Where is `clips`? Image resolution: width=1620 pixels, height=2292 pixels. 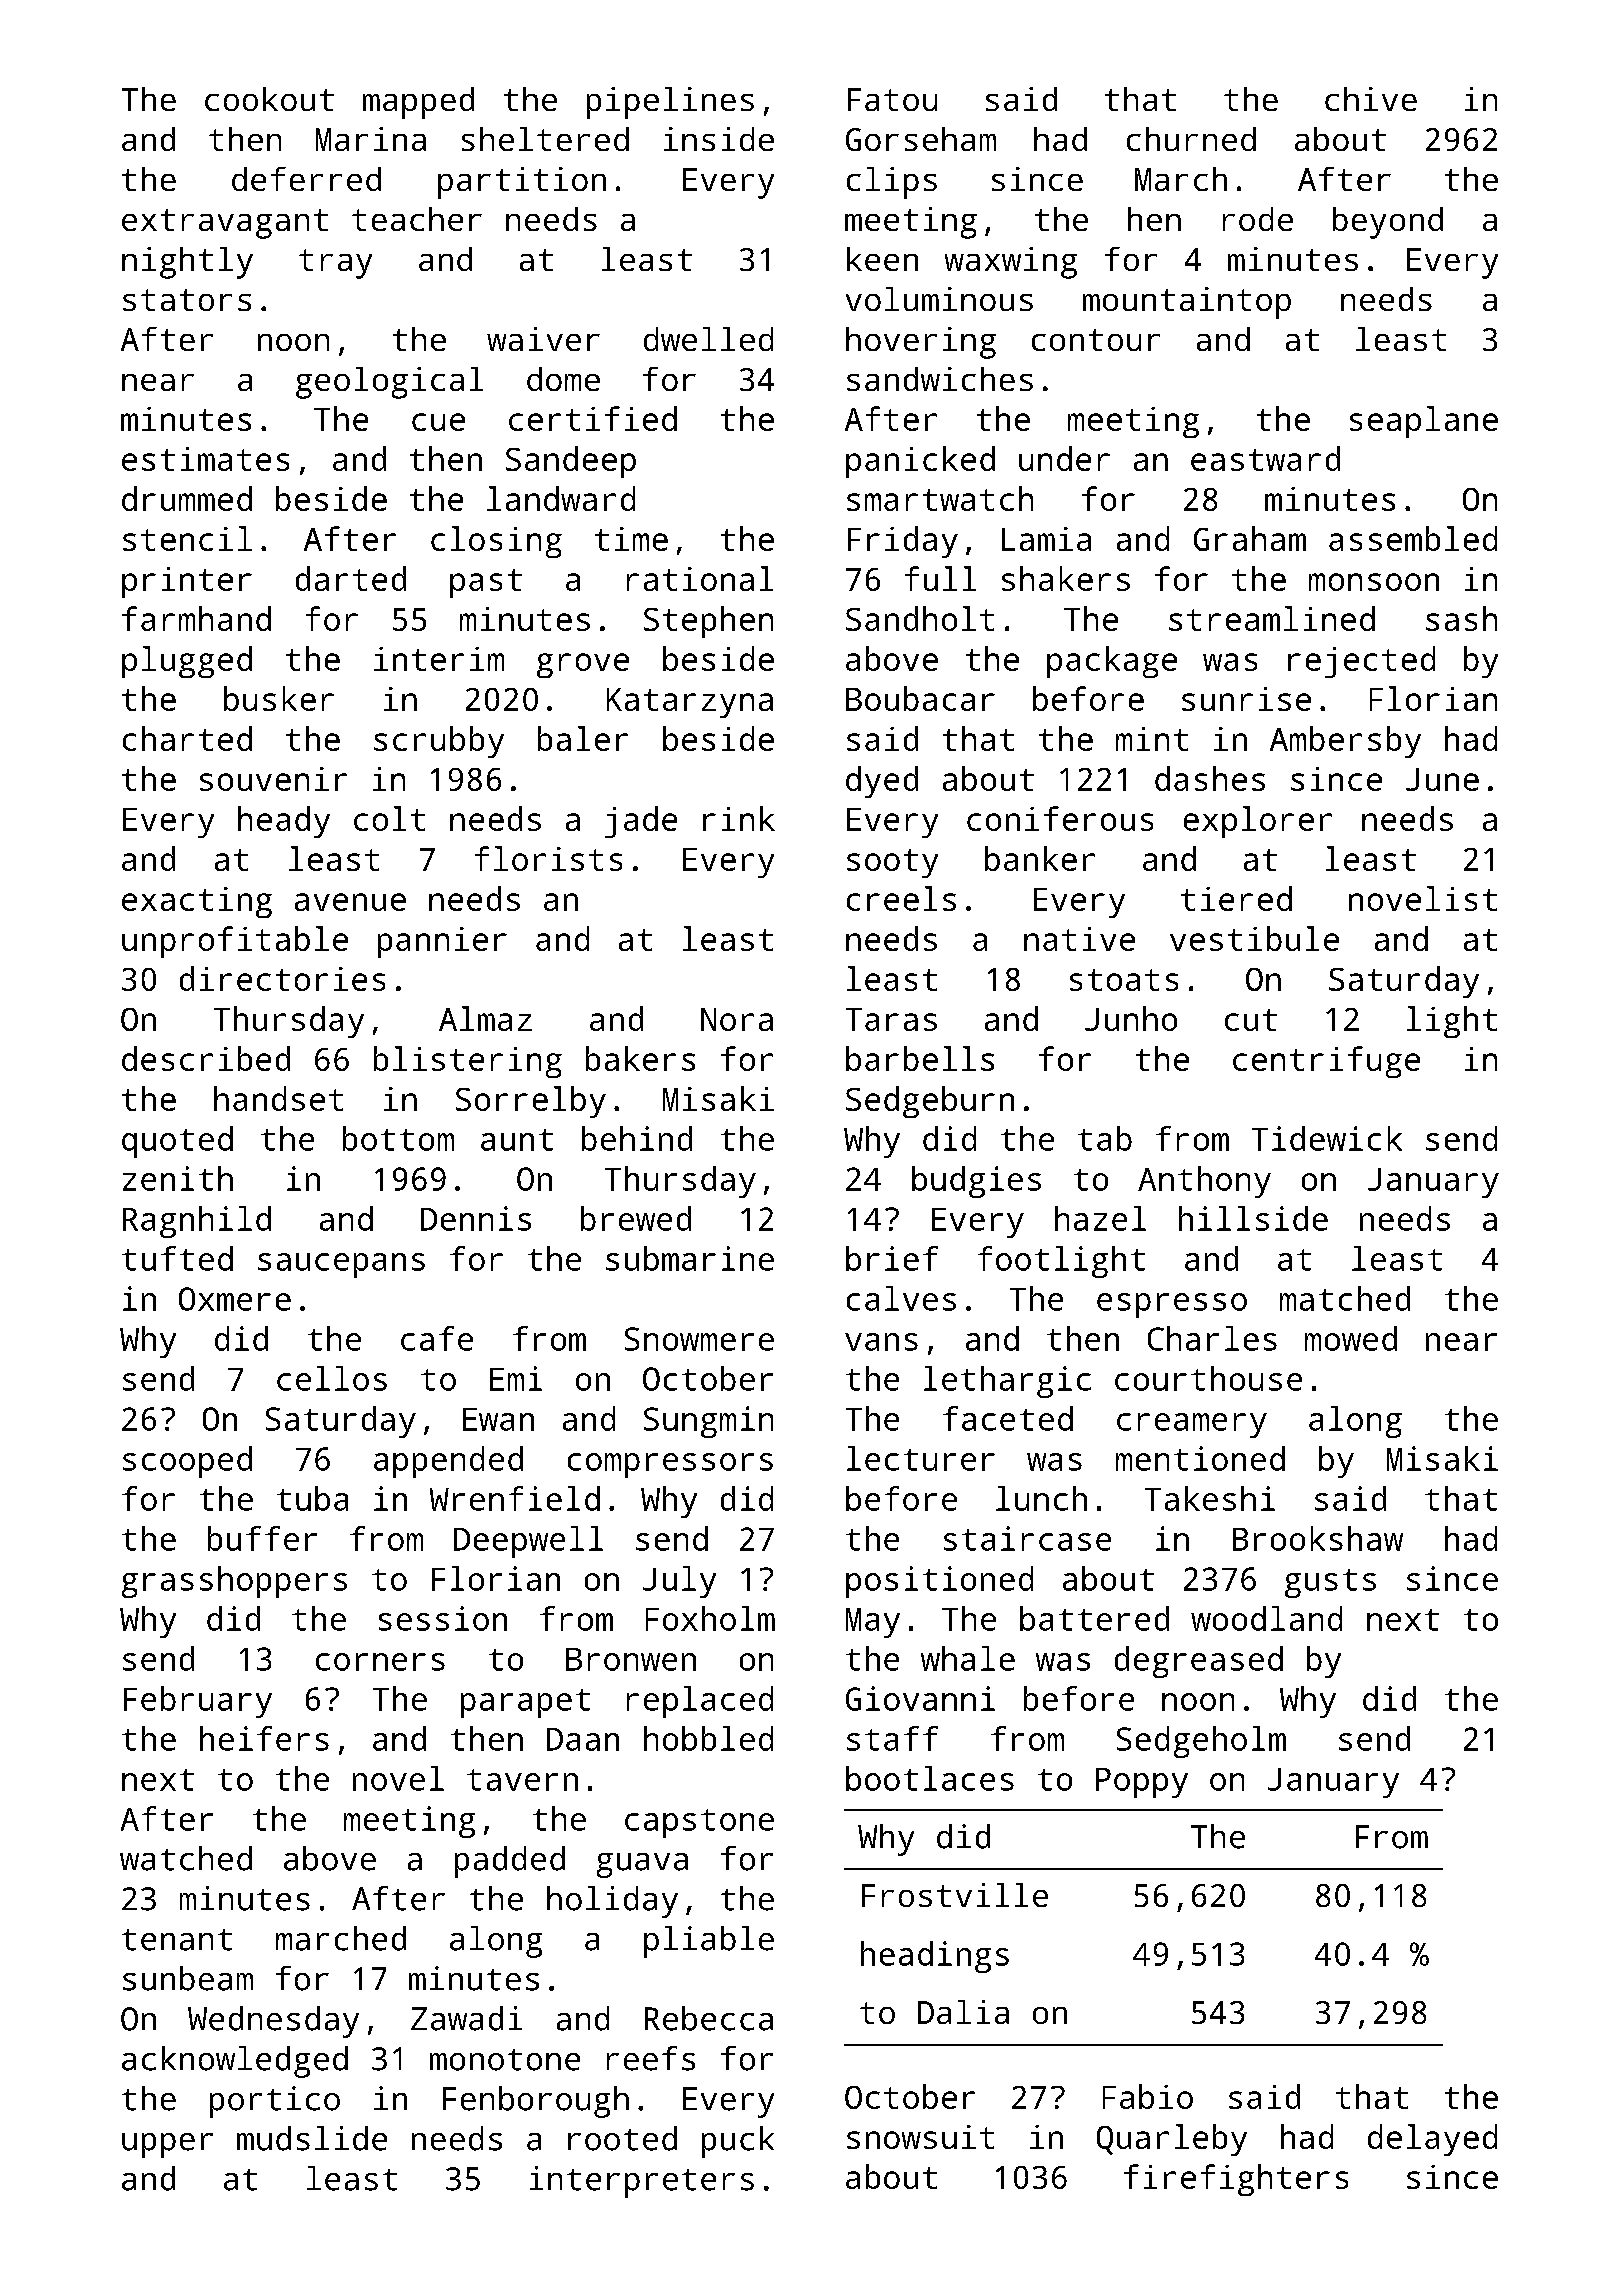
clips is located at coordinates (892, 183).
